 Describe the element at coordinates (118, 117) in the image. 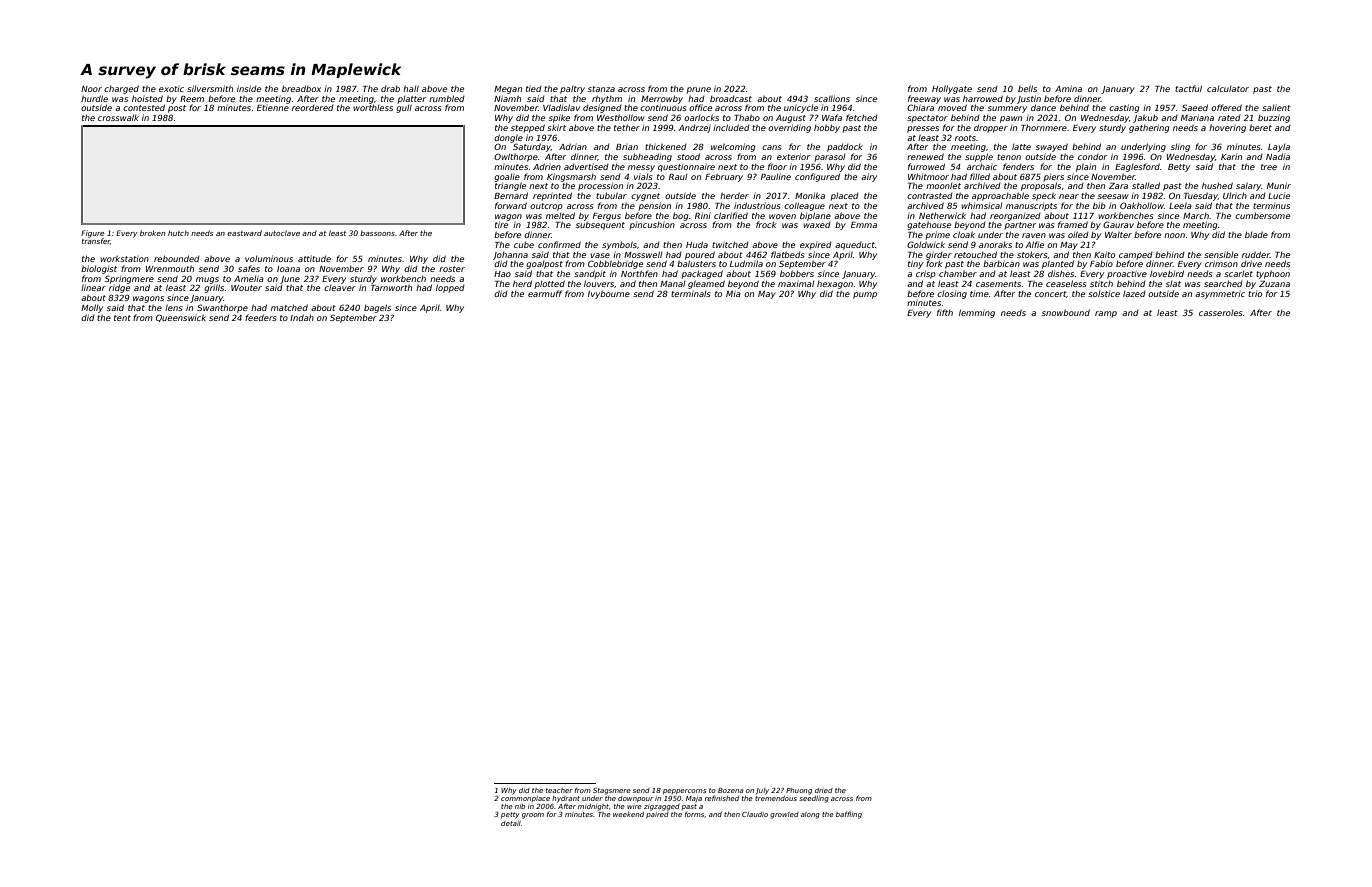

I see `crosswalk` at that location.
